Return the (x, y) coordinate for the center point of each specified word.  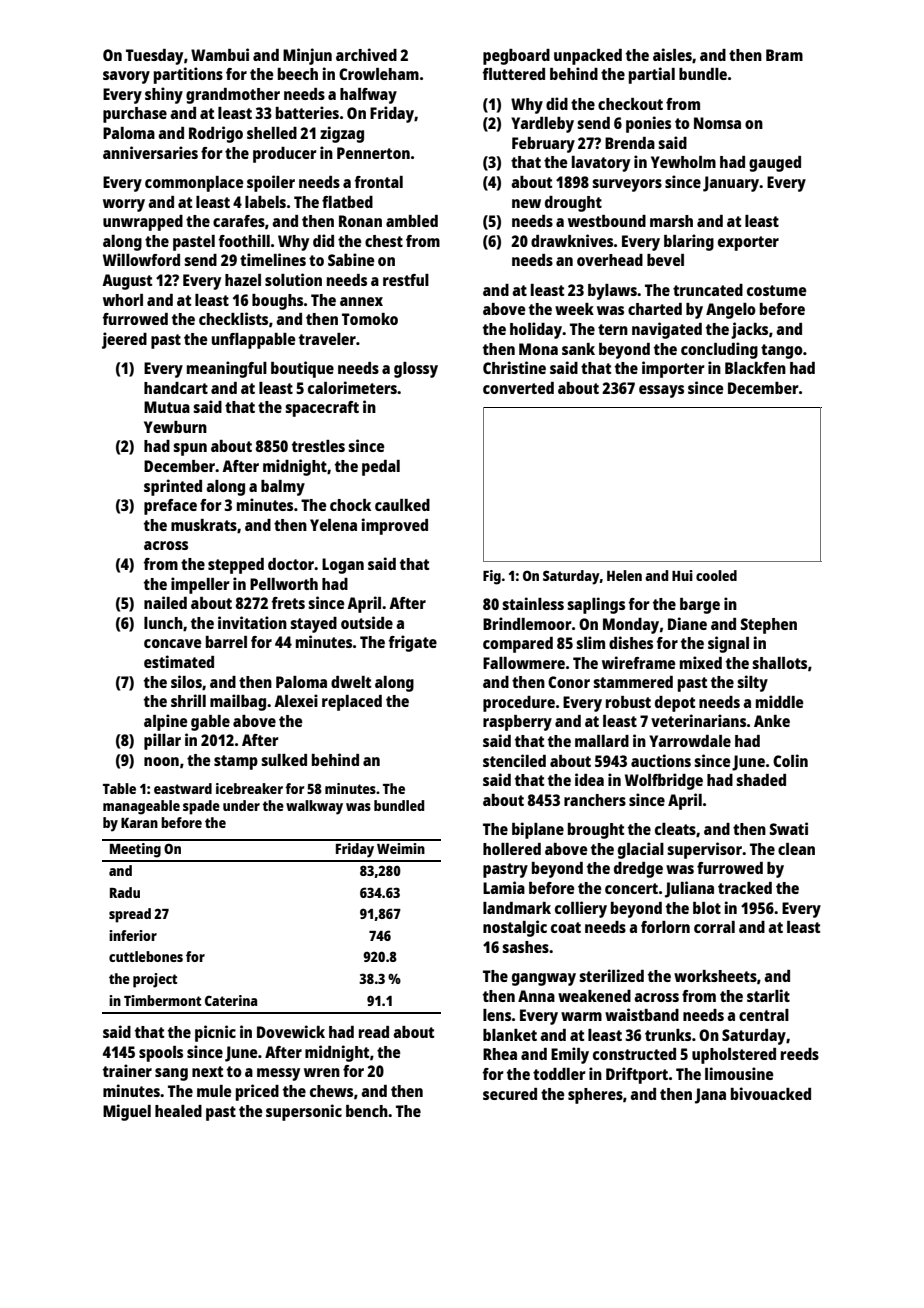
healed (178, 1111)
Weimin (401, 848)
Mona (538, 349)
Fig (492, 577)
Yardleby (542, 125)
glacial (641, 850)
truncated (708, 290)
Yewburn (175, 427)
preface (170, 507)
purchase (135, 115)
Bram (784, 55)
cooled (716, 575)
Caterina (231, 1000)
